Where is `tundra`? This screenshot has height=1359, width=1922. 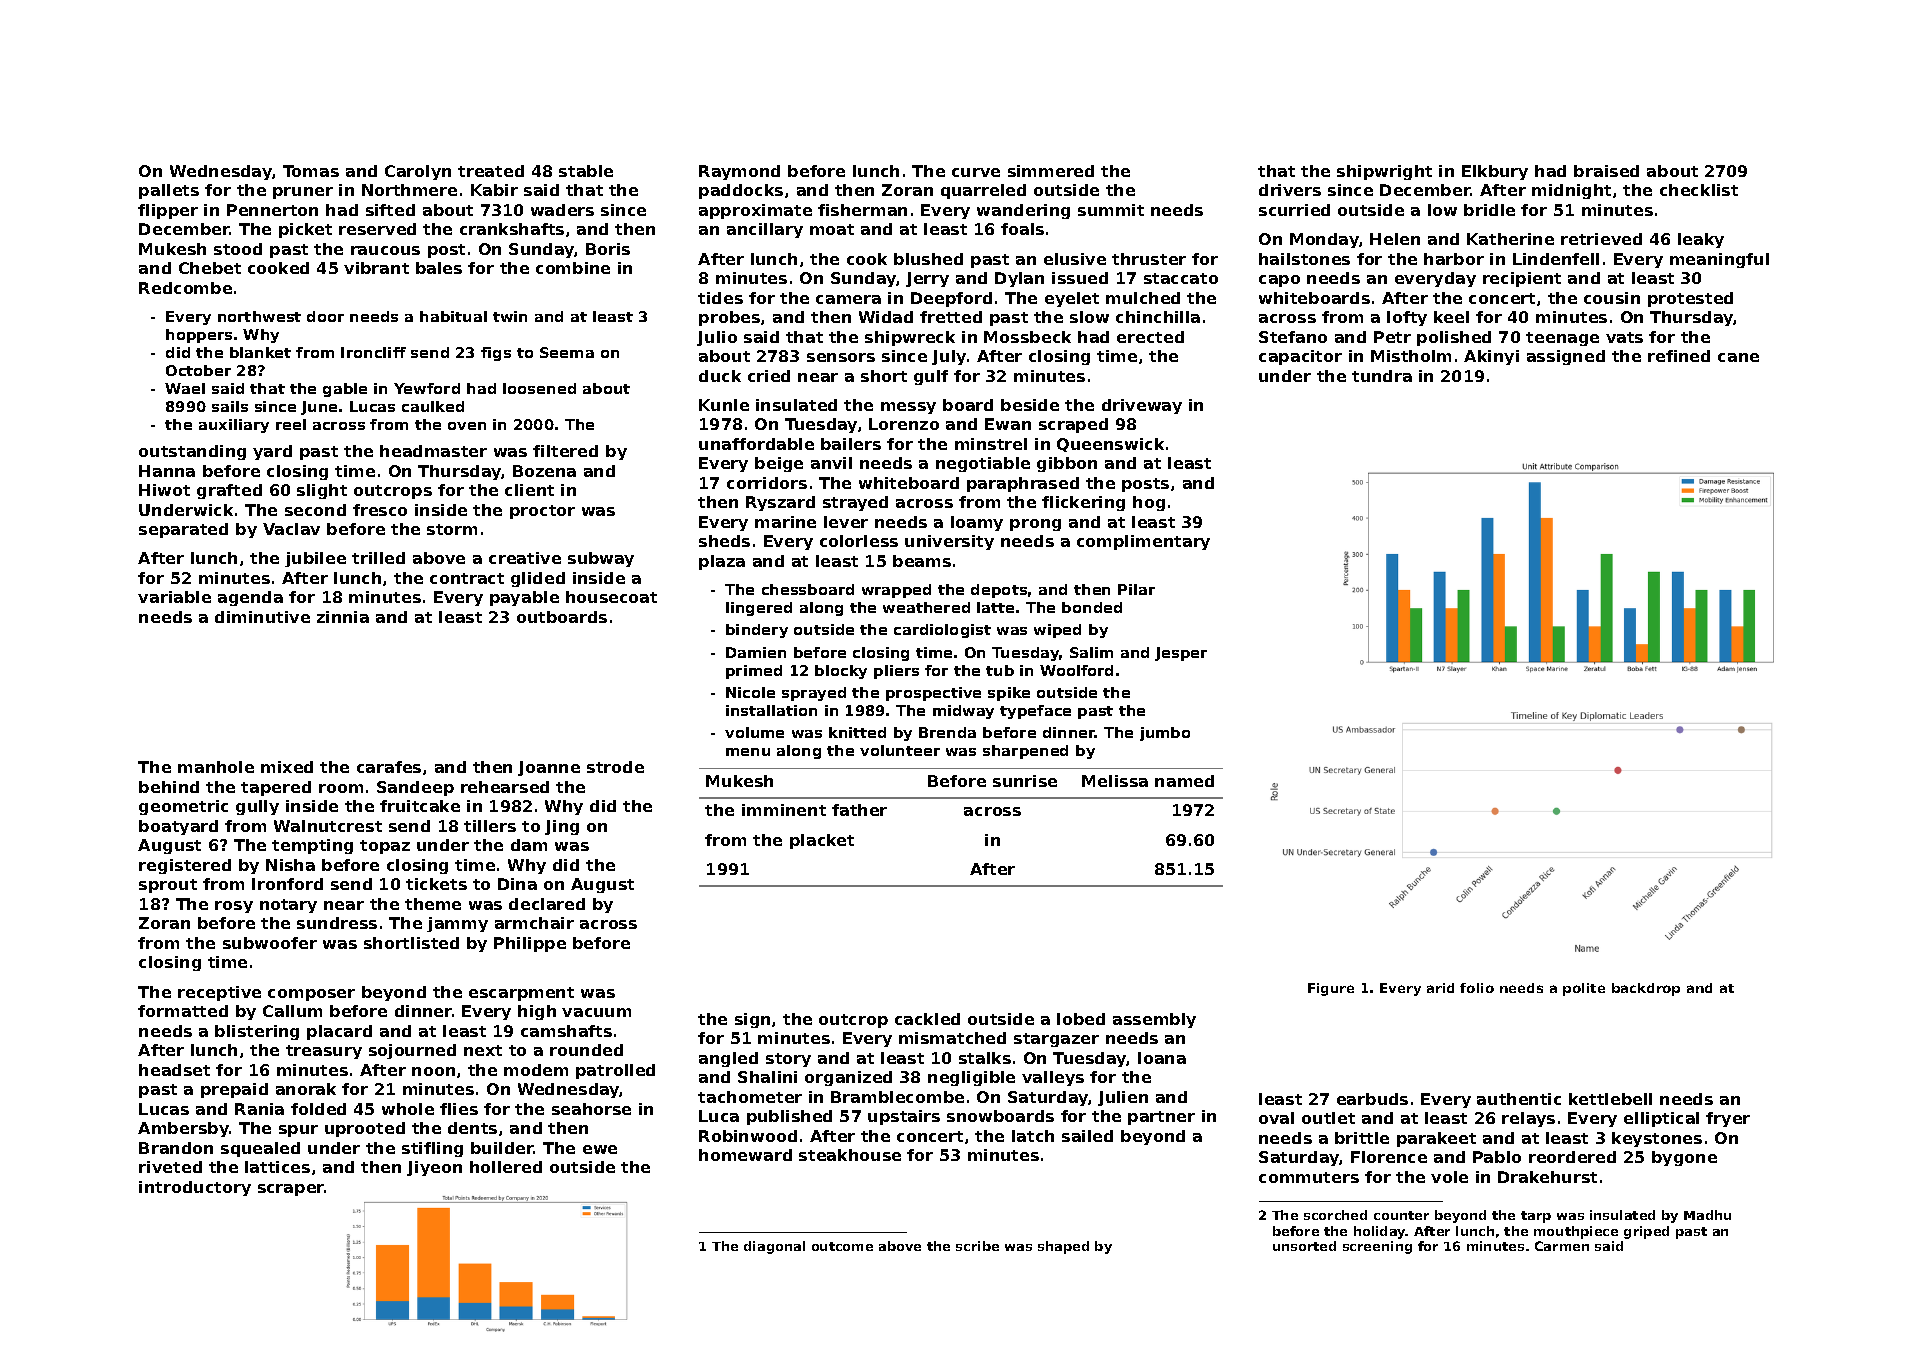 tundra is located at coordinates (1382, 376).
